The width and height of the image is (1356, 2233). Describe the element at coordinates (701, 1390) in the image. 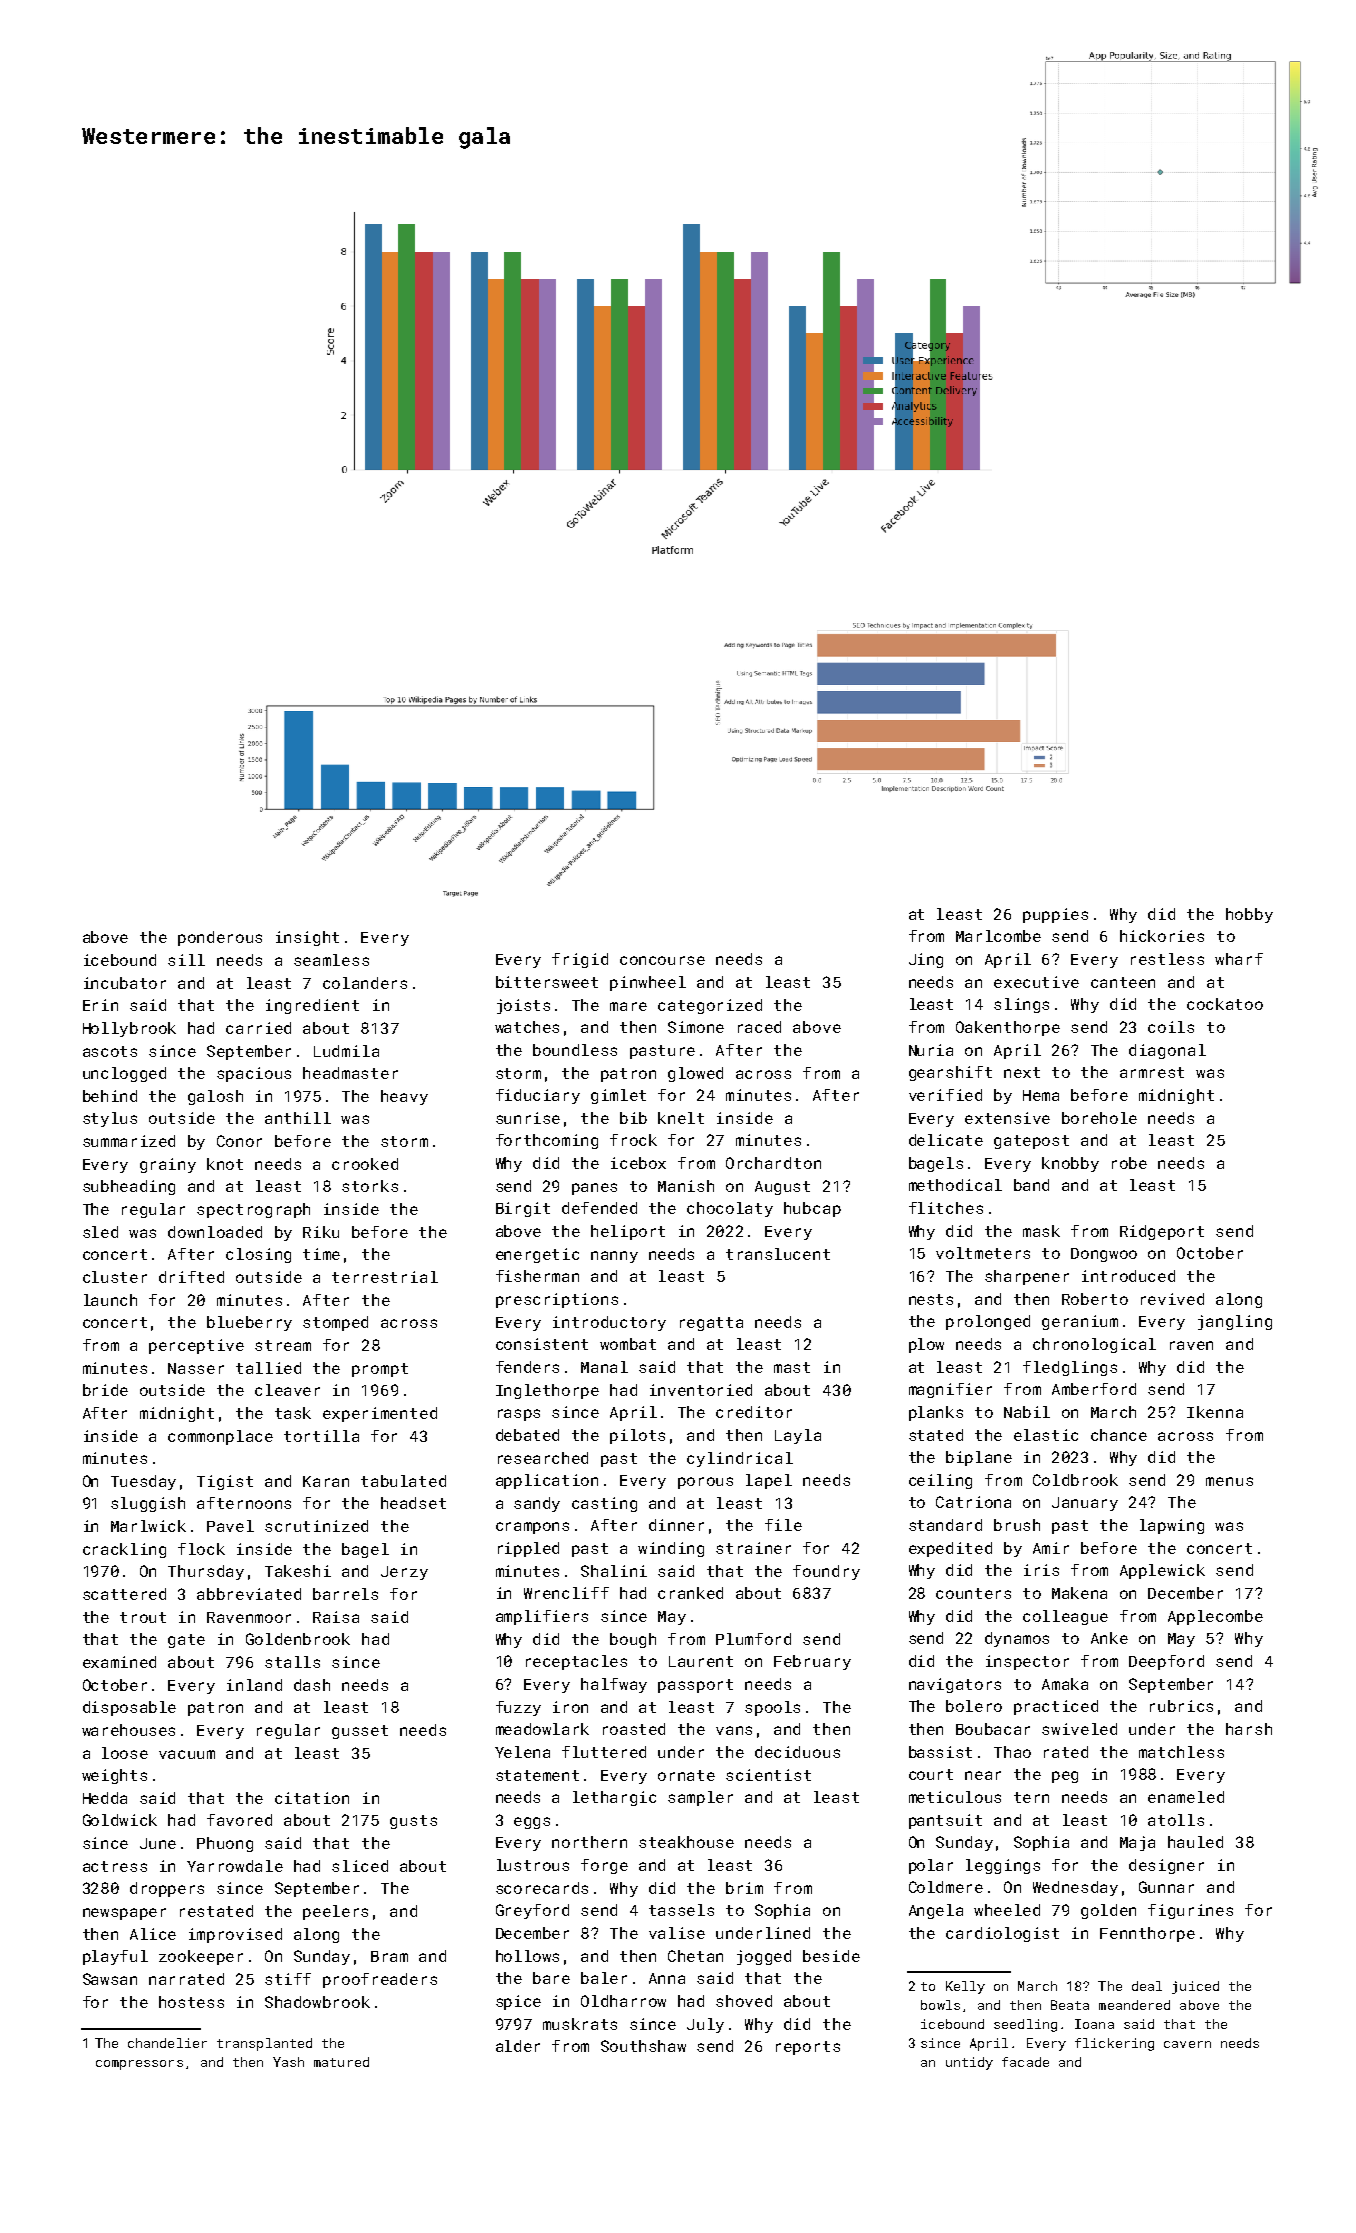

I see `inventoried` at that location.
